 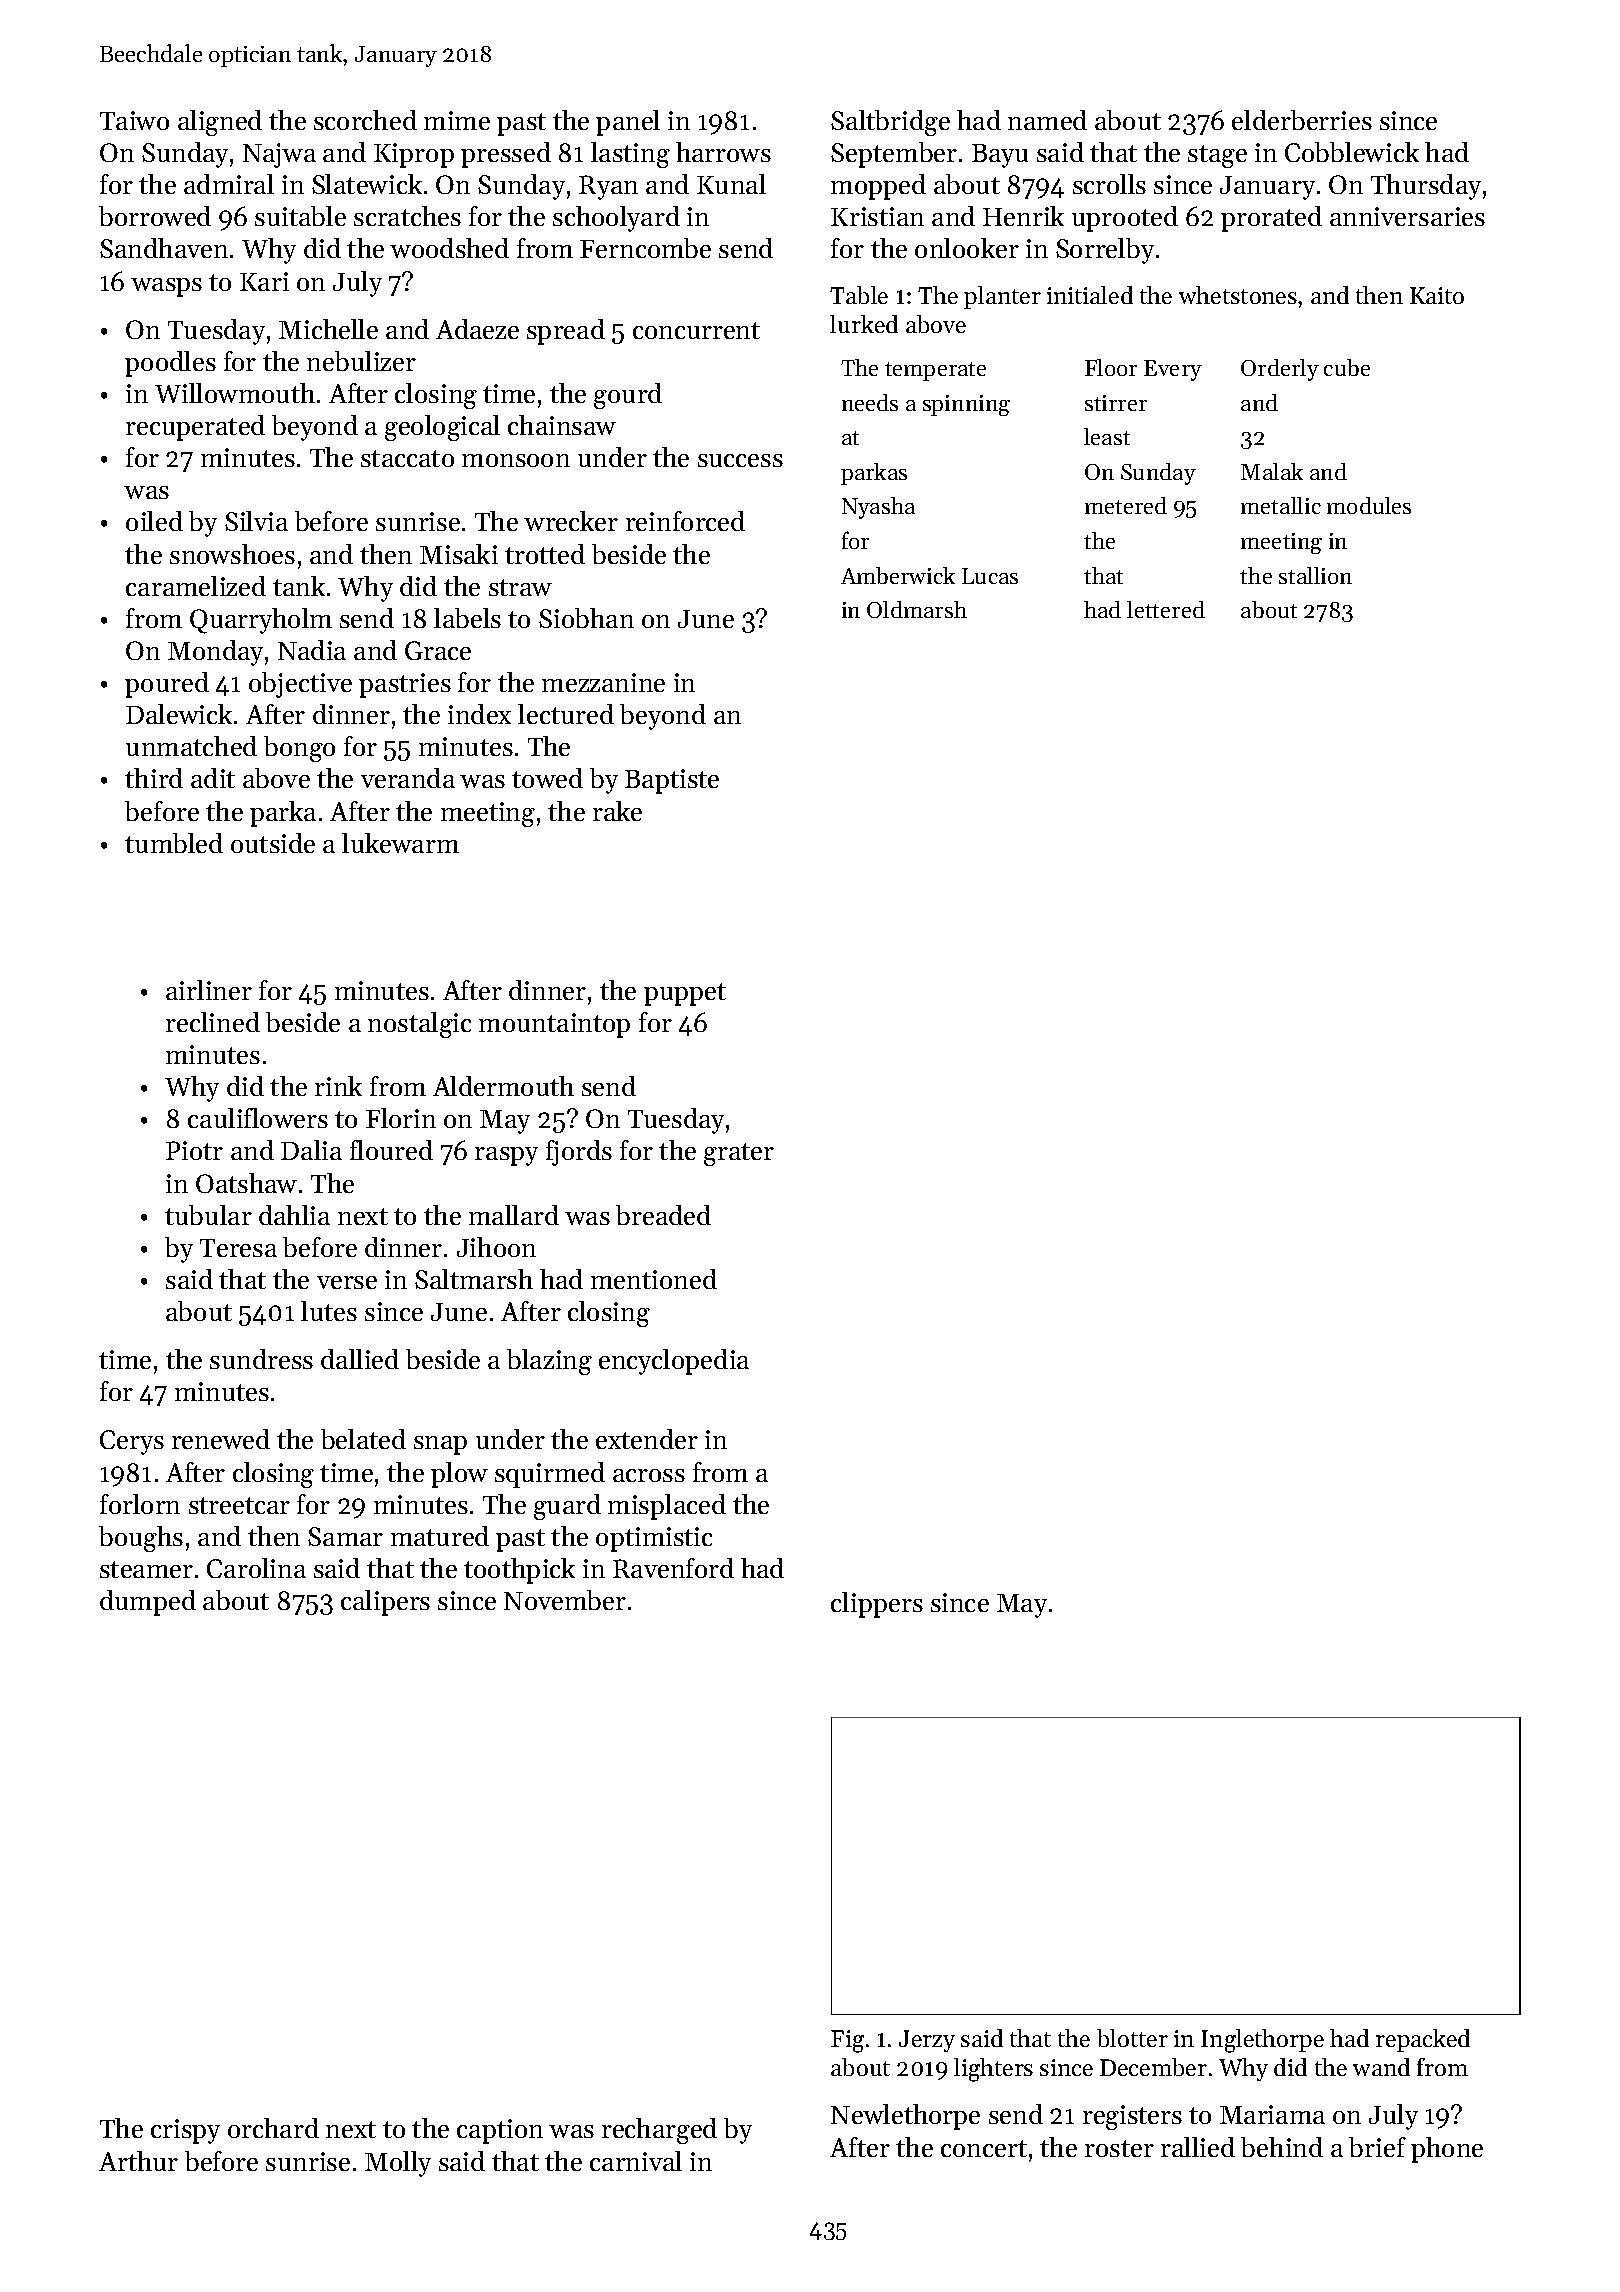 What do you see at coordinates (739, 1154) in the document?
I see `grater` at bounding box center [739, 1154].
